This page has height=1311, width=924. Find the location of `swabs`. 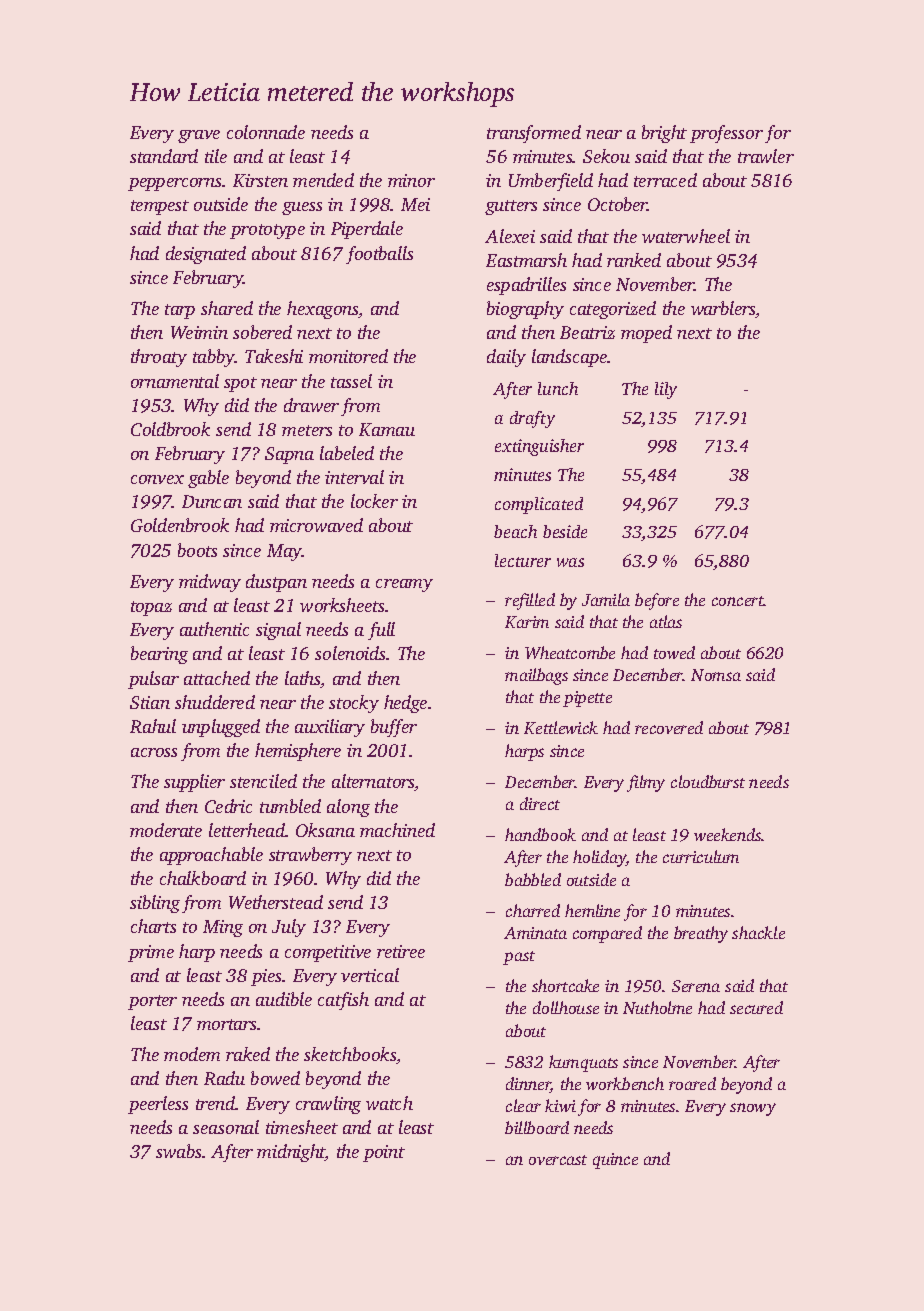

swabs is located at coordinates (178, 1151).
